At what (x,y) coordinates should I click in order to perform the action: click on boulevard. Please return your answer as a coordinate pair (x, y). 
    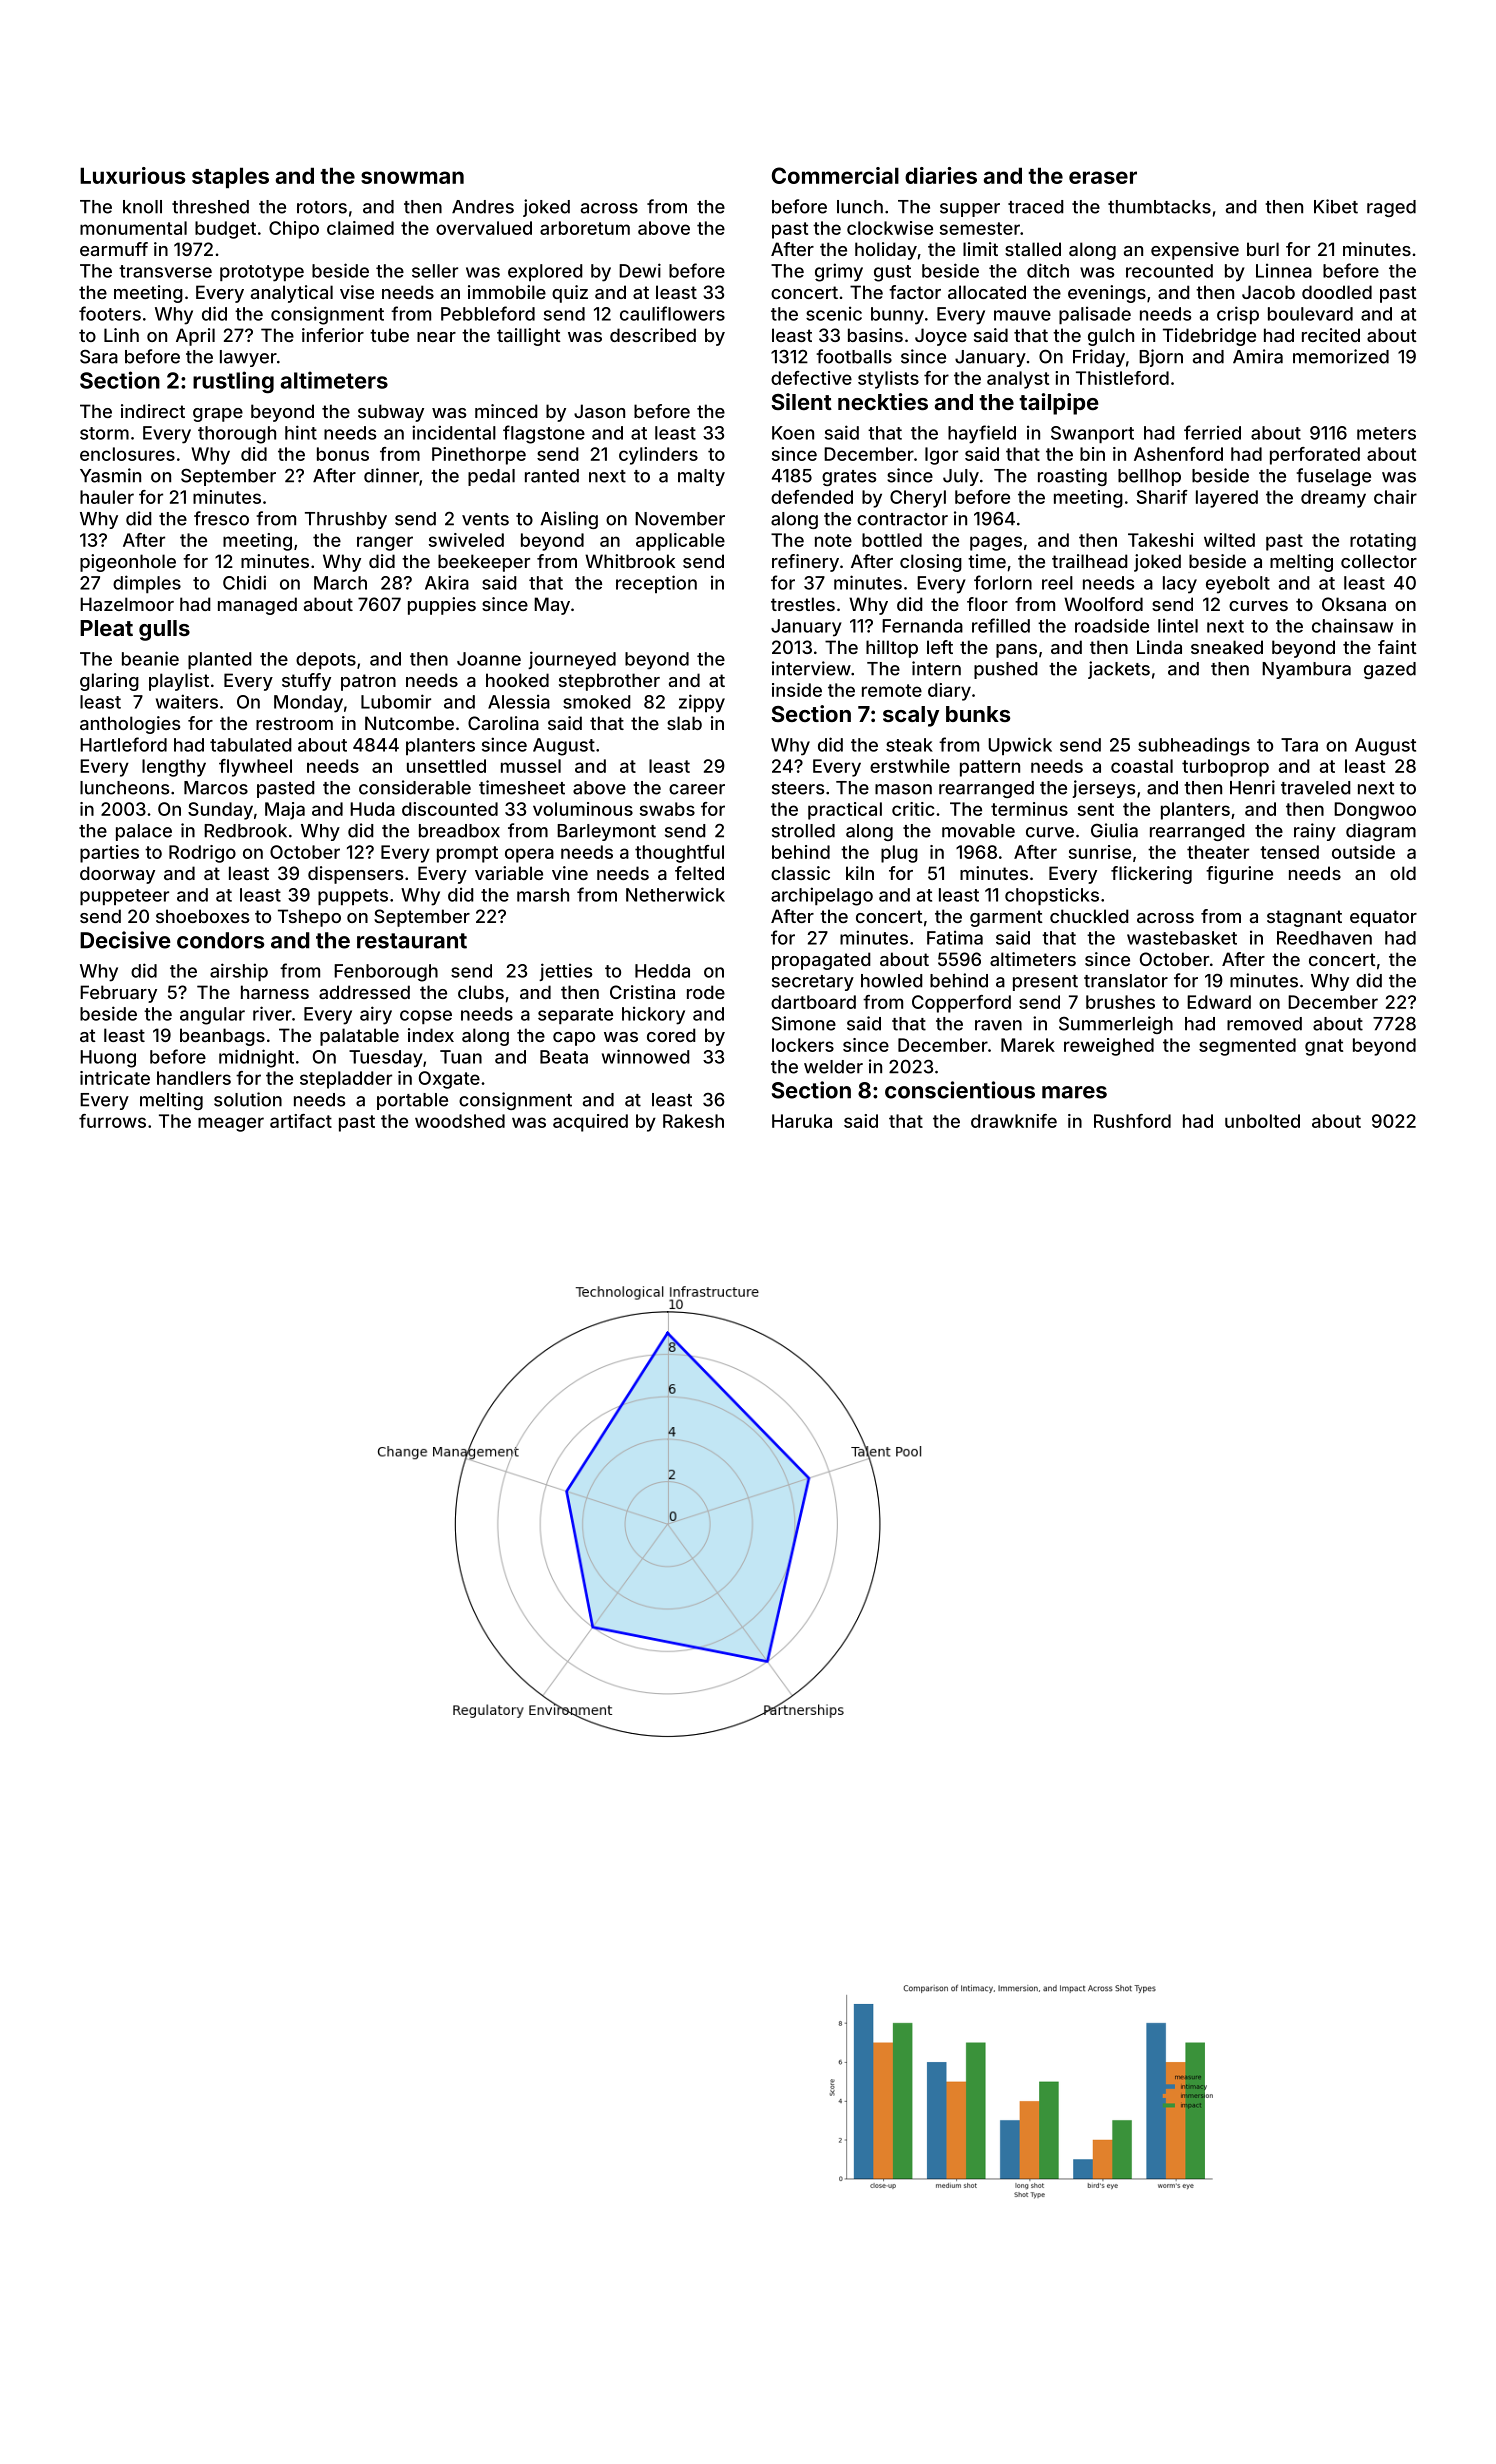
    Looking at the image, I should click on (1310, 314).
